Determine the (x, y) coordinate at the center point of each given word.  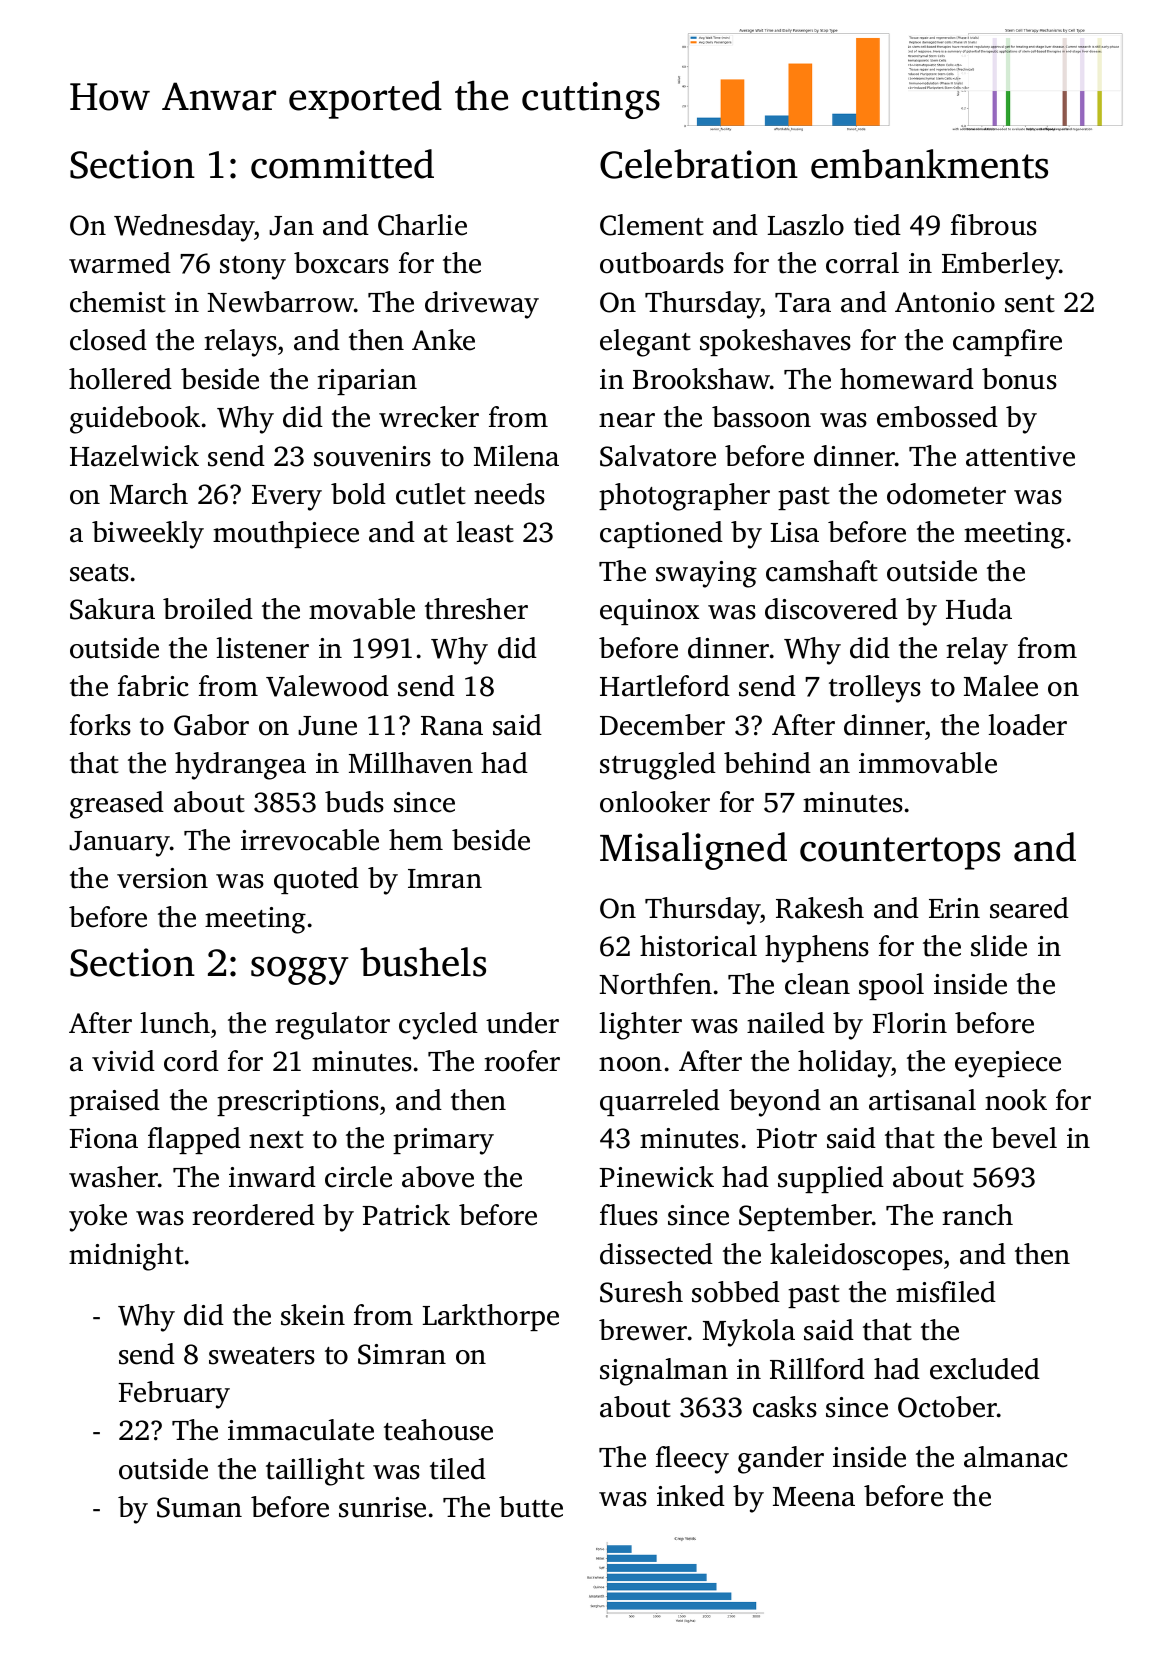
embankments (929, 164)
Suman (199, 1507)
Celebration (699, 164)
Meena (814, 1497)
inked (691, 1496)
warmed (120, 263)
